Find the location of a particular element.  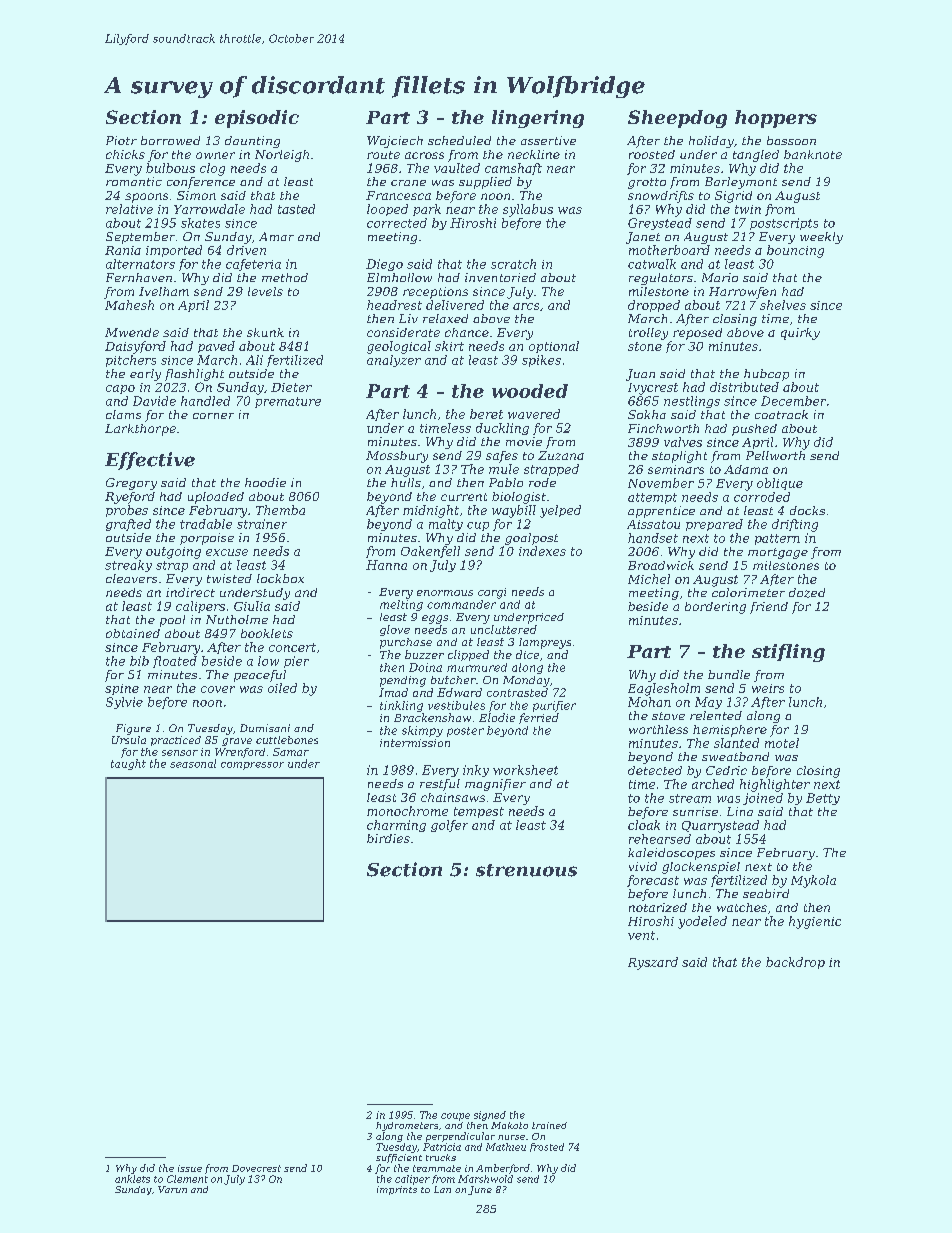

weekly is located at coordinates (821, 238).
